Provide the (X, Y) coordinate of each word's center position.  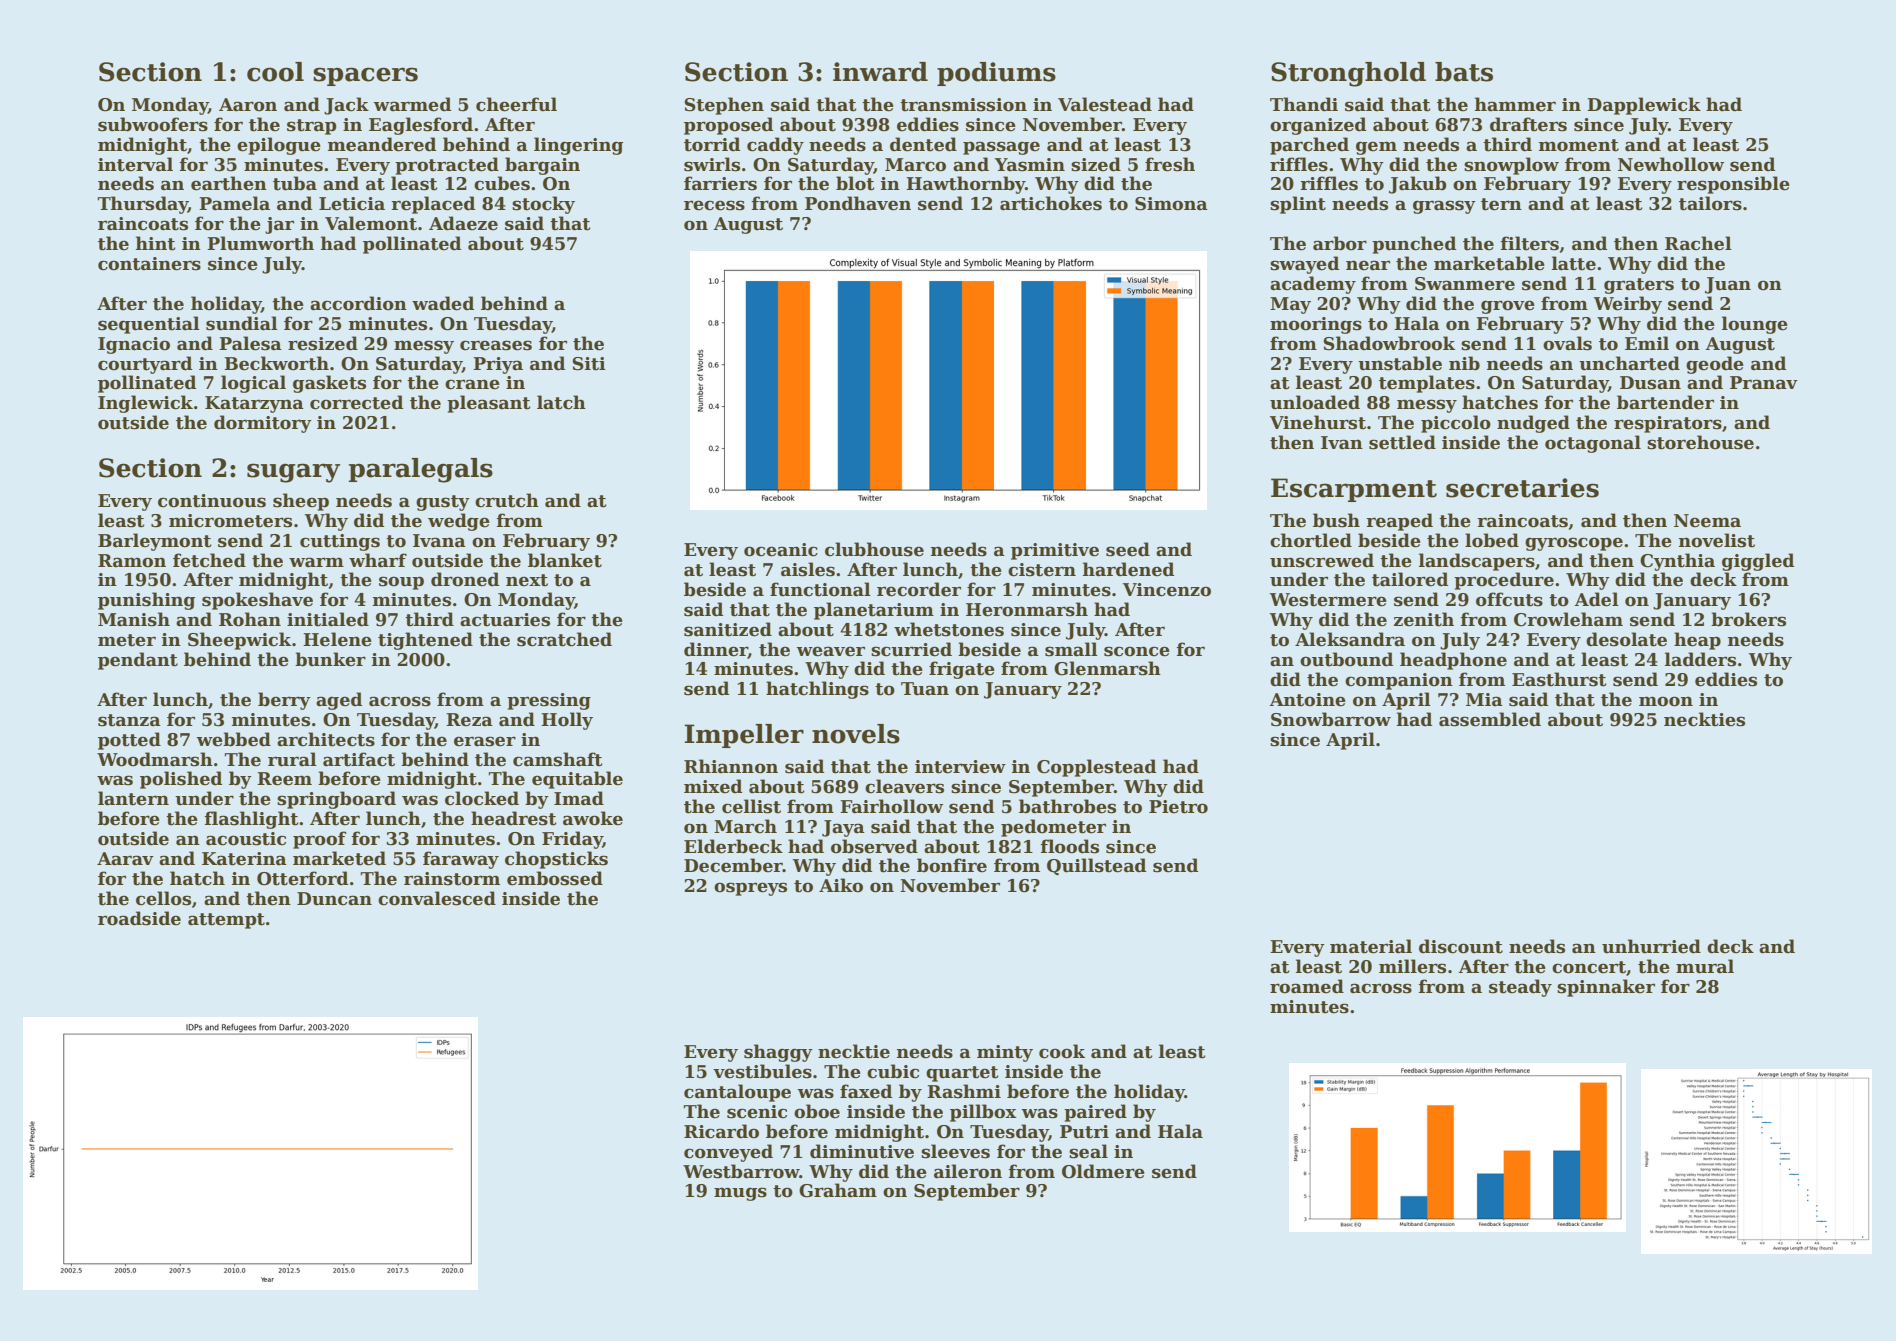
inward (880, 72)
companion (1399, 681)
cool (275, 72)
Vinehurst (1318, 422)
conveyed (728, 1153)
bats (1464, 72)
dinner (716, 650)
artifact (359, 759)
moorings (1316, 325)
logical (253, 384)
